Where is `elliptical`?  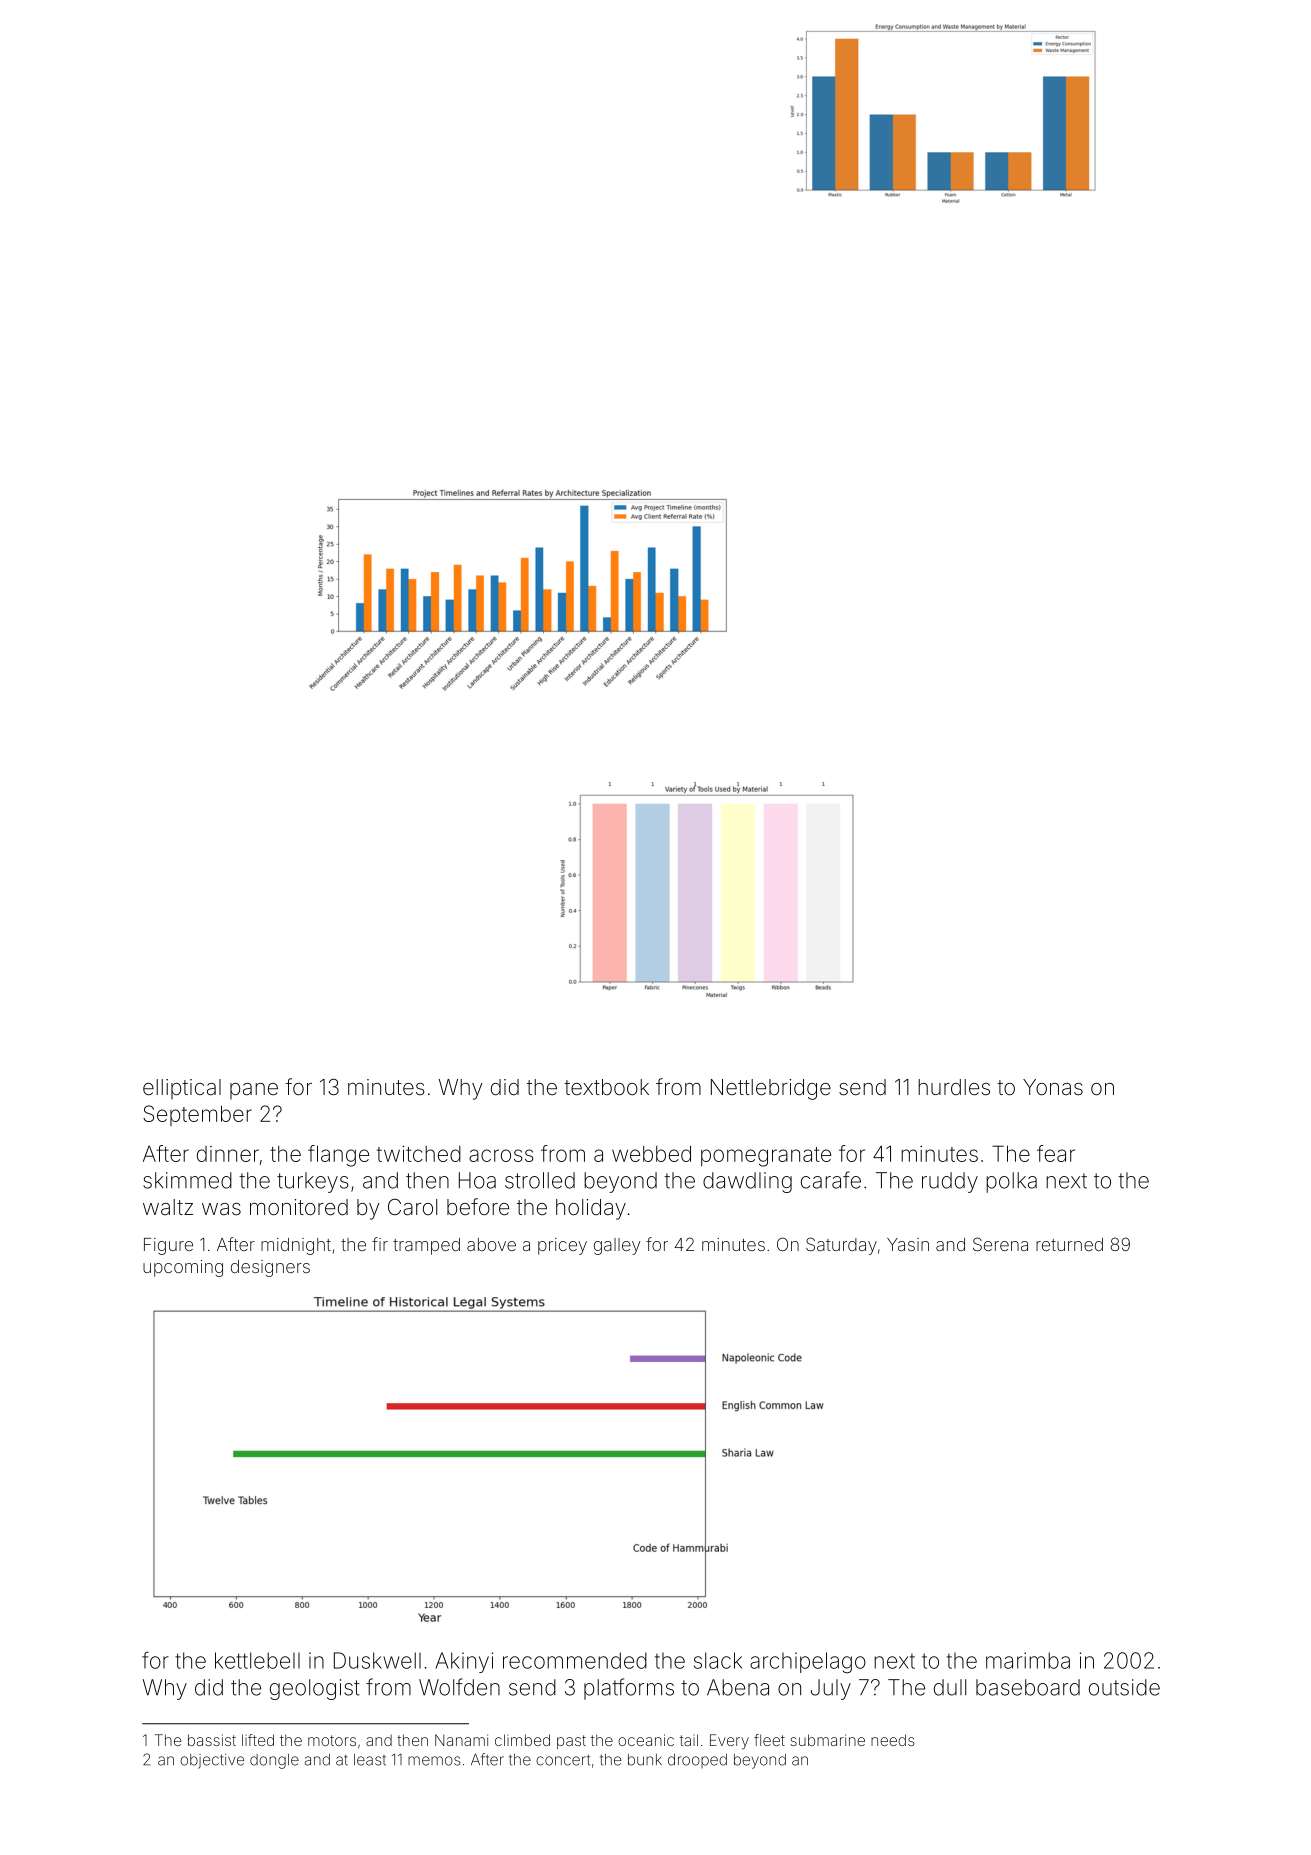
elliptical is located at coordinates (182, 1089).
